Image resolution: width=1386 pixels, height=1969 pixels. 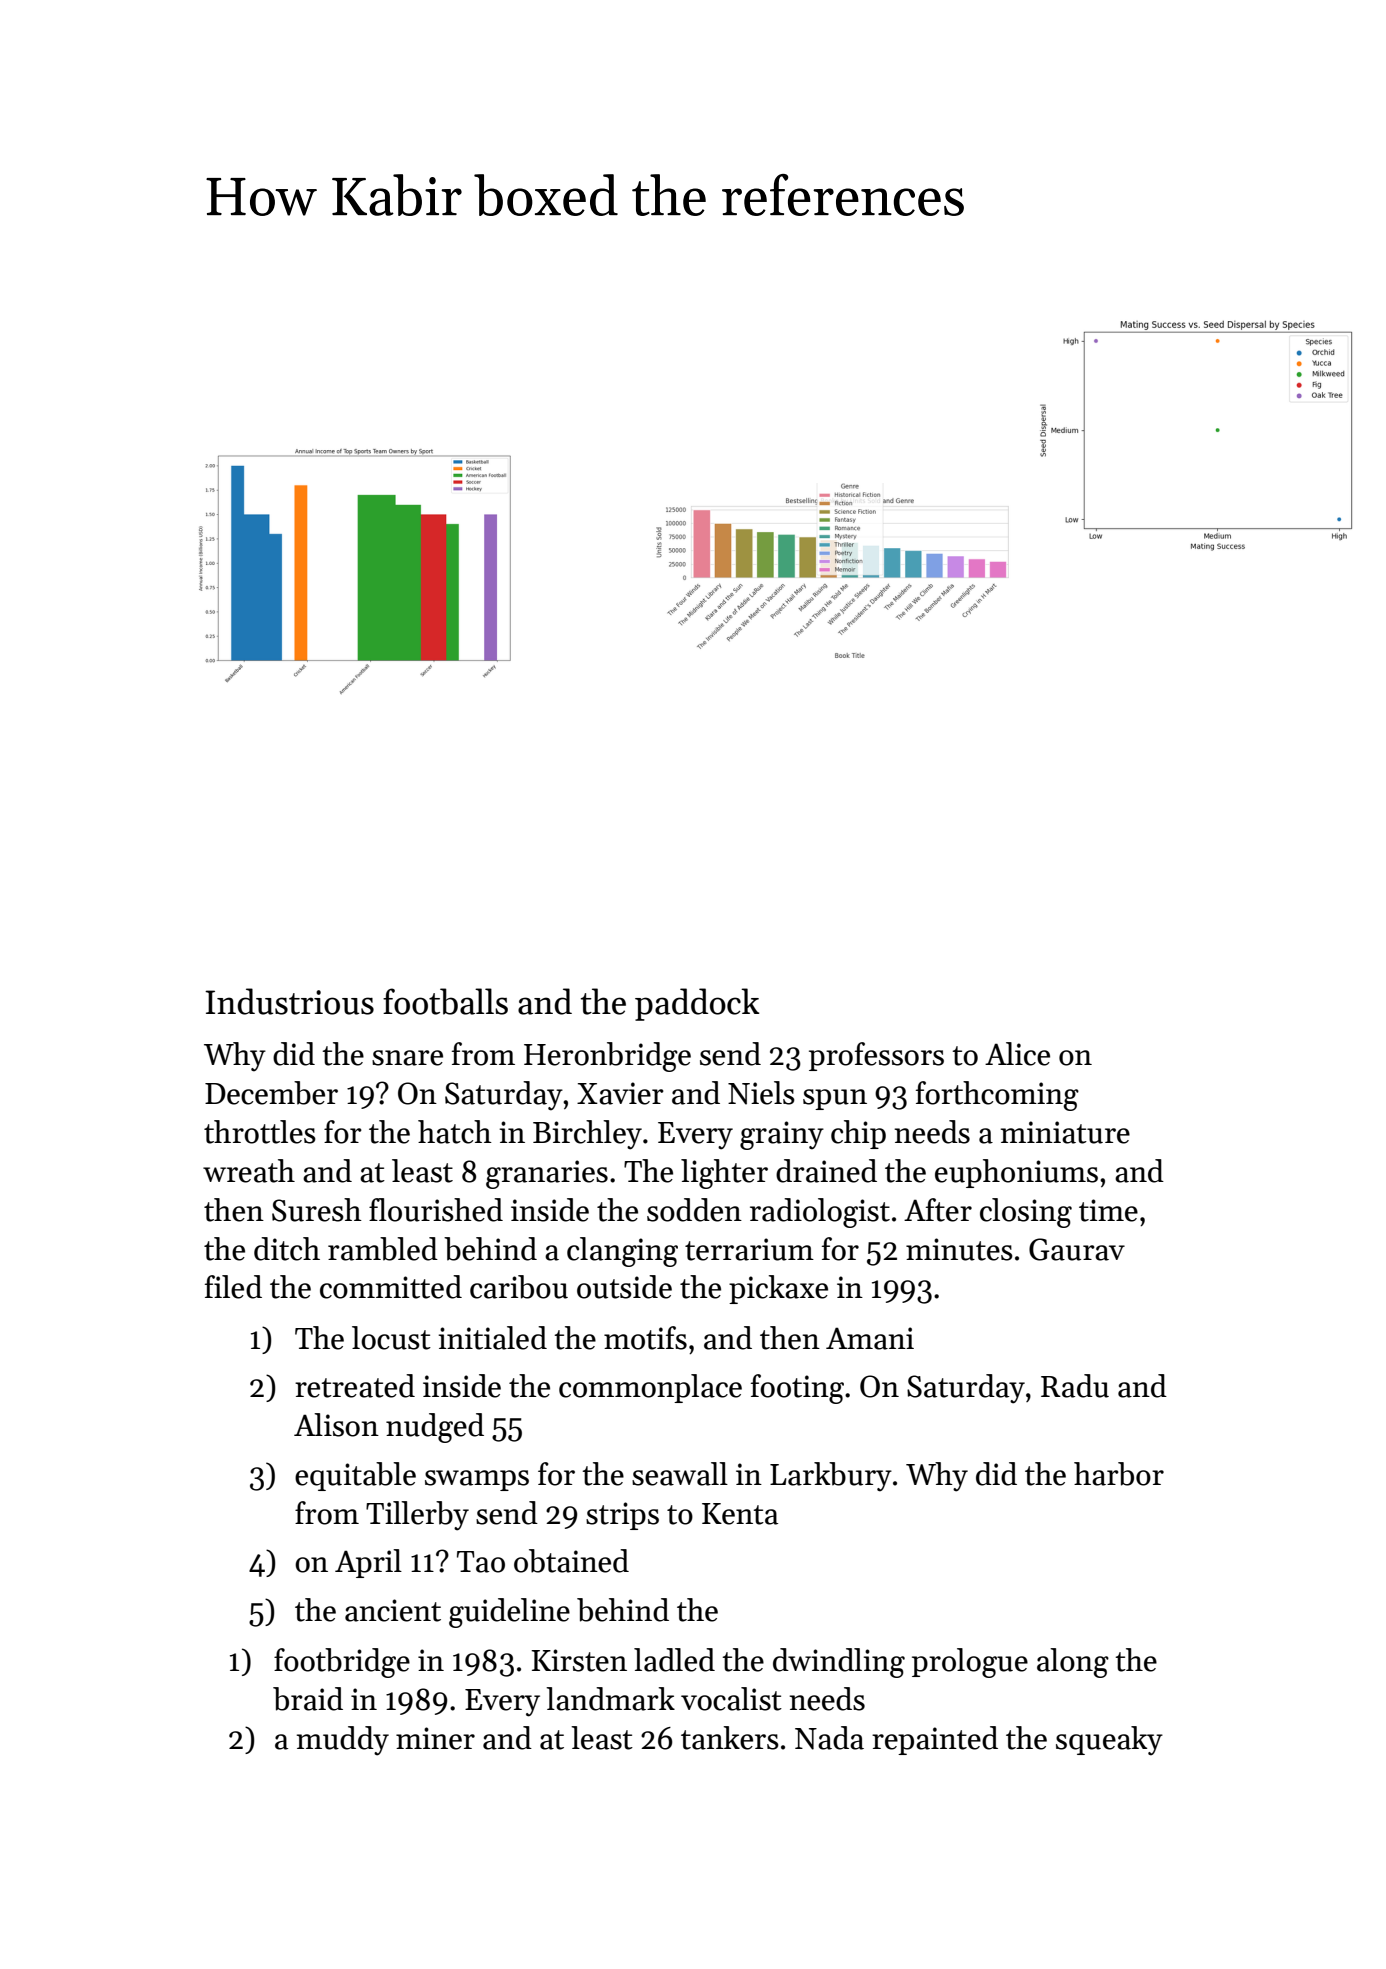 I want to click on Alice, so click(x=1017, y=1054).
